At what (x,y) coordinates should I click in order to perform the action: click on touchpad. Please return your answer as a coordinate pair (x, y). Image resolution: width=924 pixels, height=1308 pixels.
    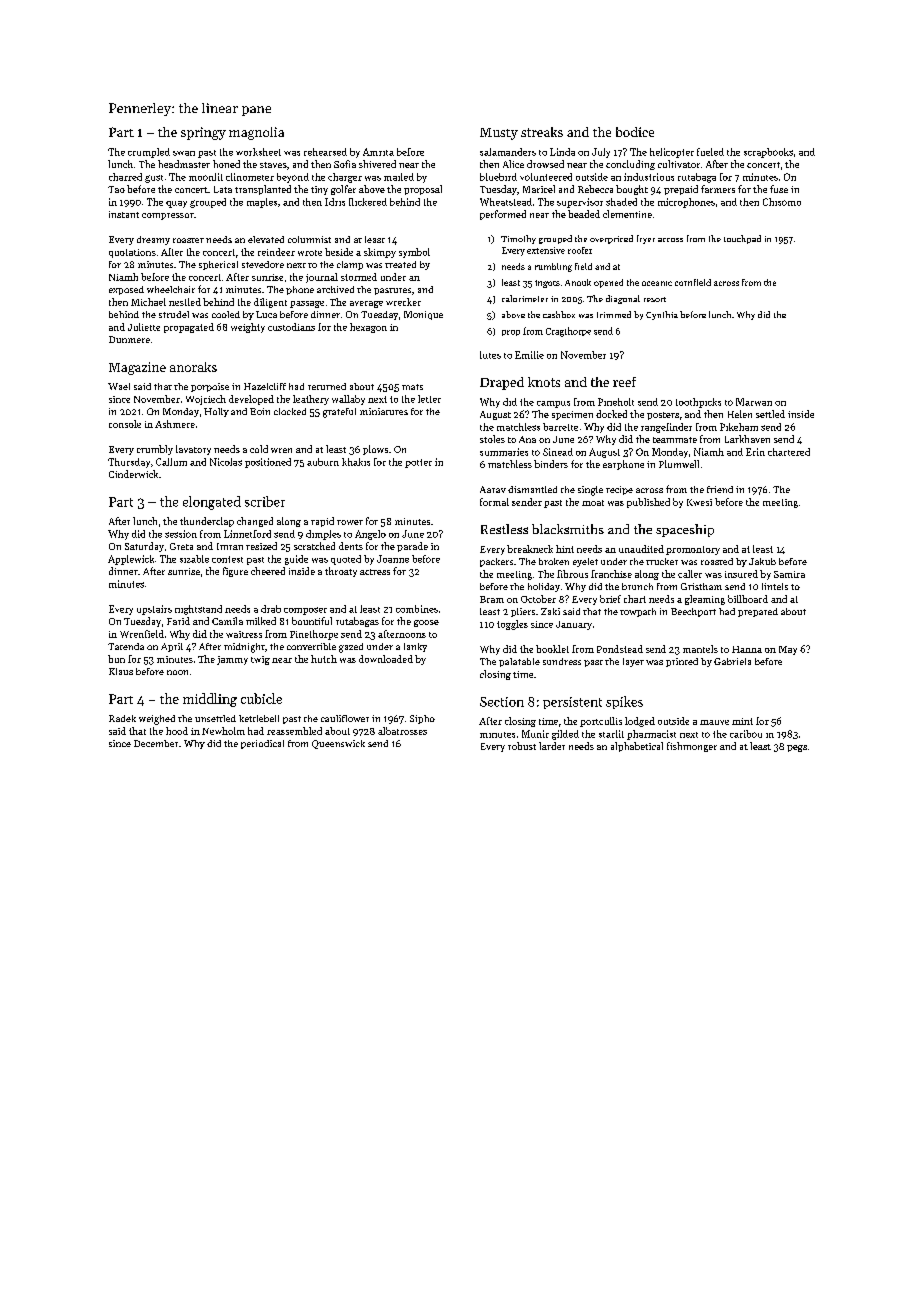
    Looking at the image, I should click on (742, 239).
